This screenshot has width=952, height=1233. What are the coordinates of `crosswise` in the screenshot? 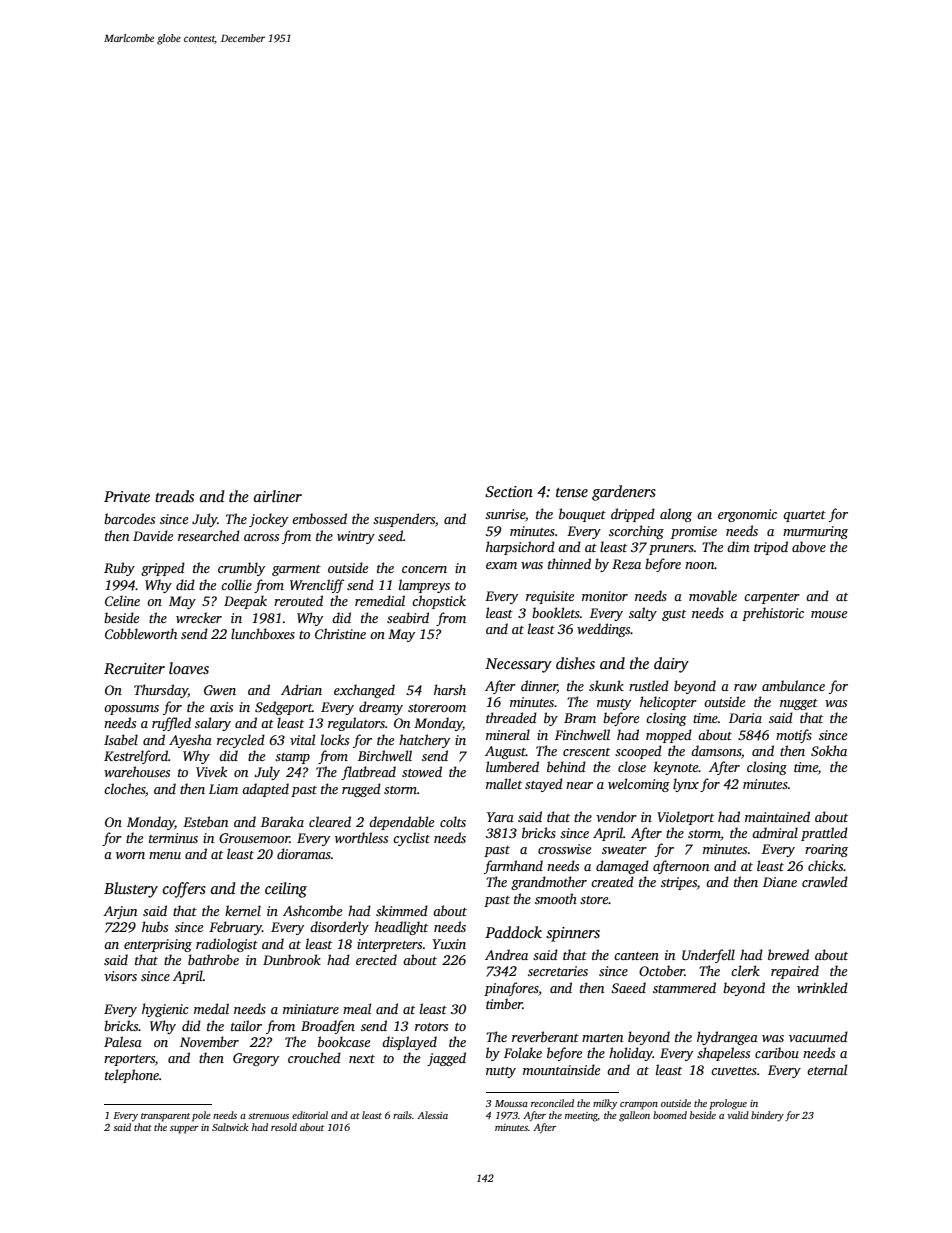 It's located at (564, 849).
